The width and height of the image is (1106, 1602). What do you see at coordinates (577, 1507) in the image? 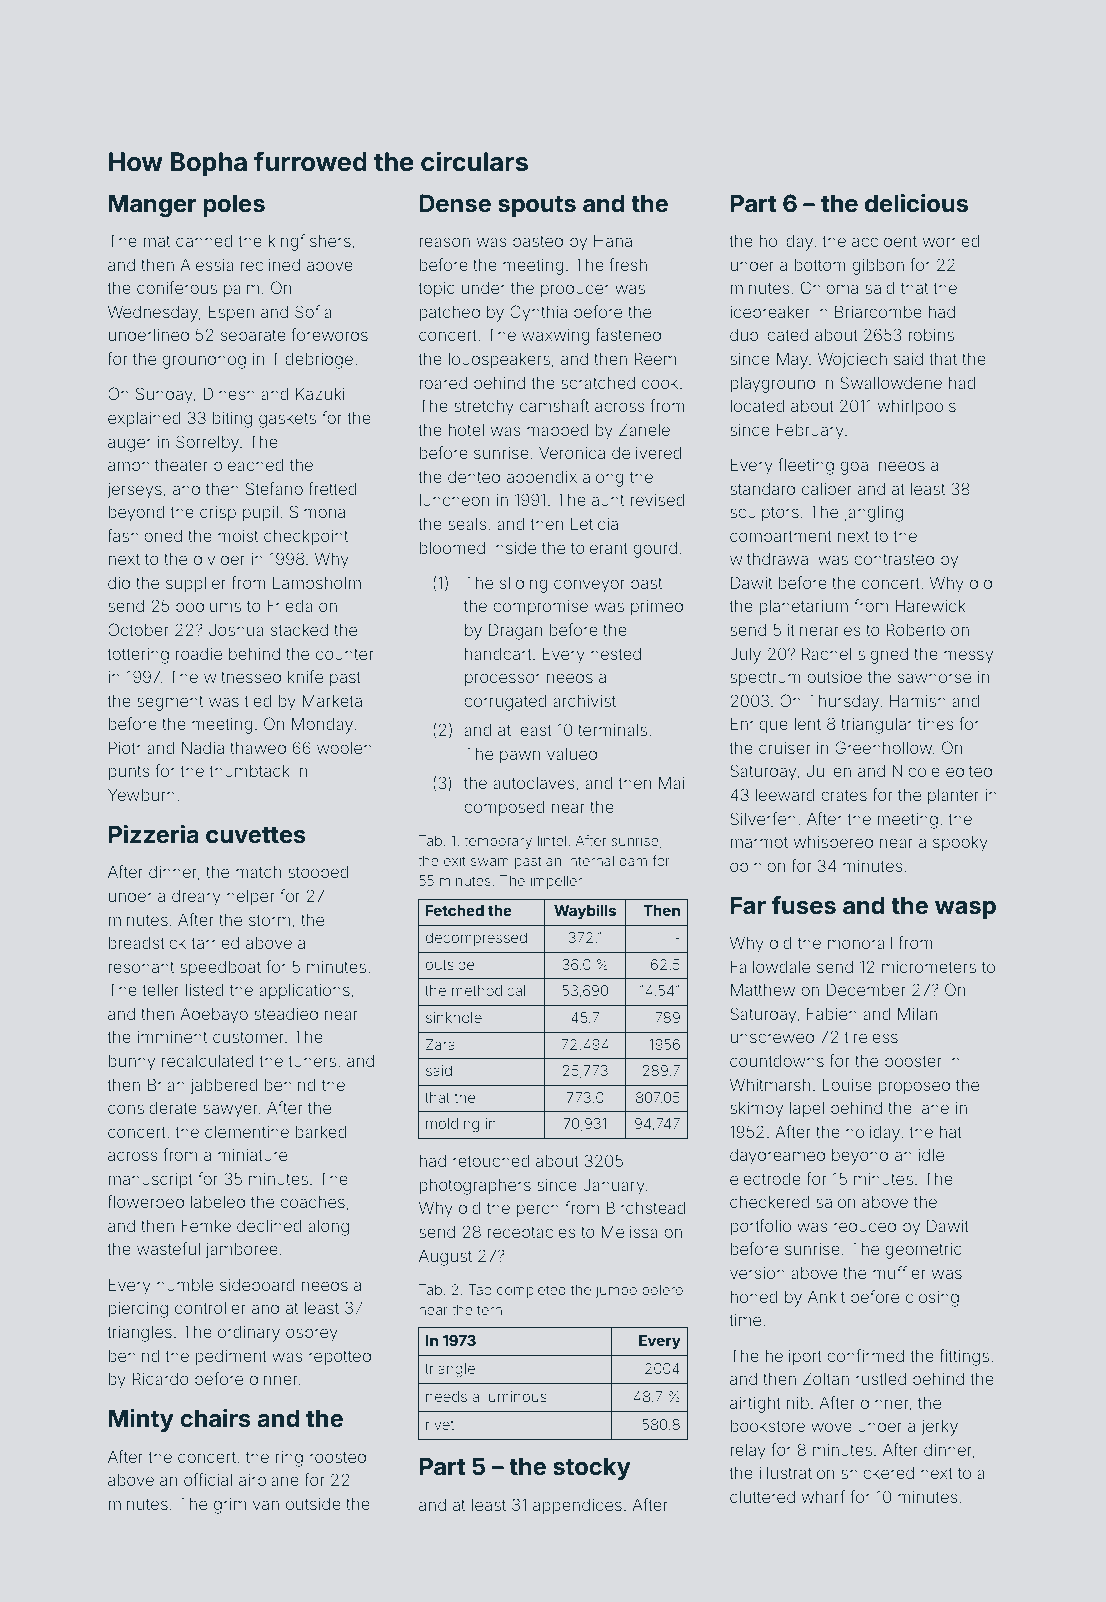
I see `appendices` at bounding box center [577, 1507].
